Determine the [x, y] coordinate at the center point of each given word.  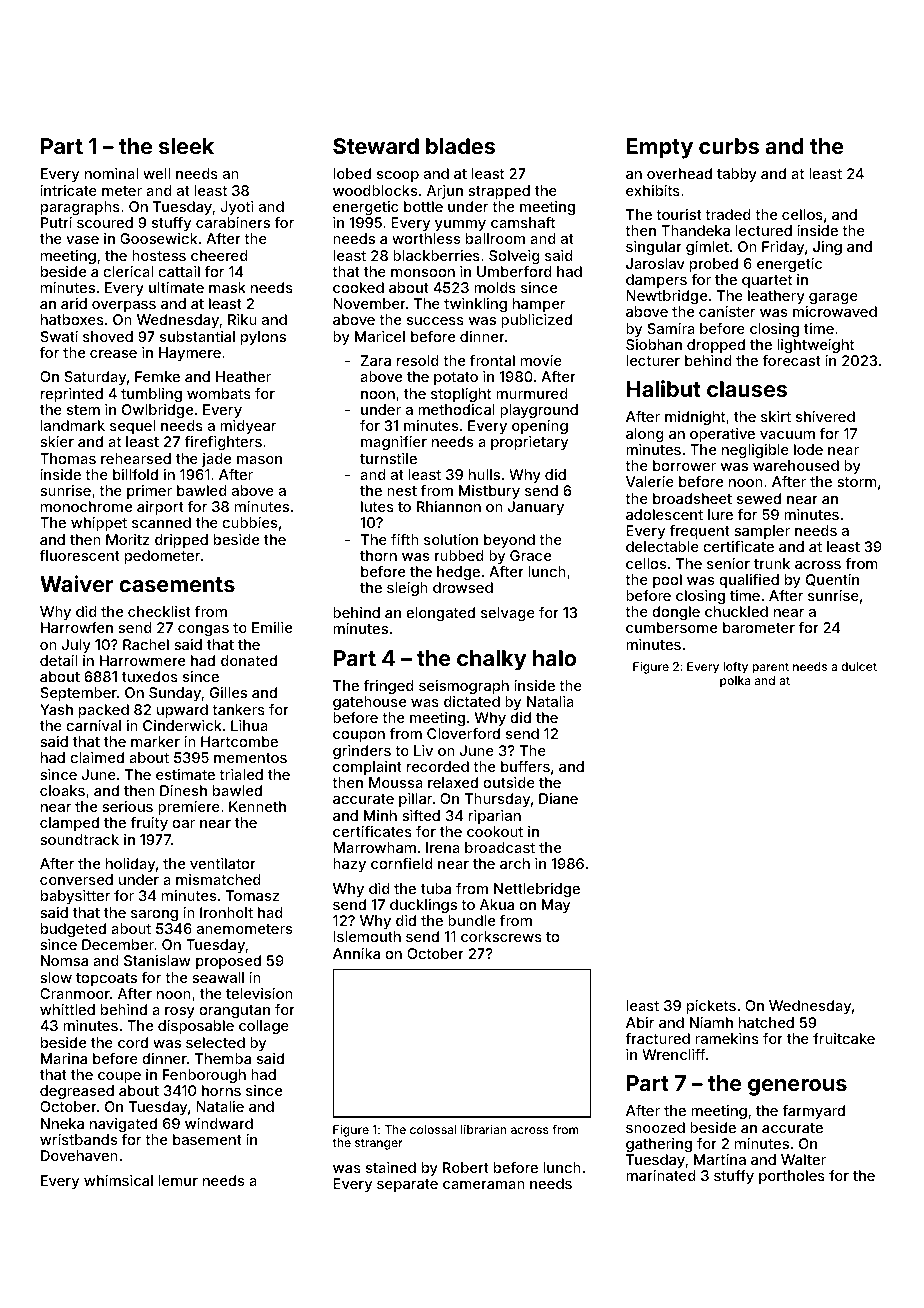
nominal [111, 173]
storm [857, 482]
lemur [178, 1180]
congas [203, 630]
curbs [729, 146]
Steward [376, 146]
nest [402, 491]
